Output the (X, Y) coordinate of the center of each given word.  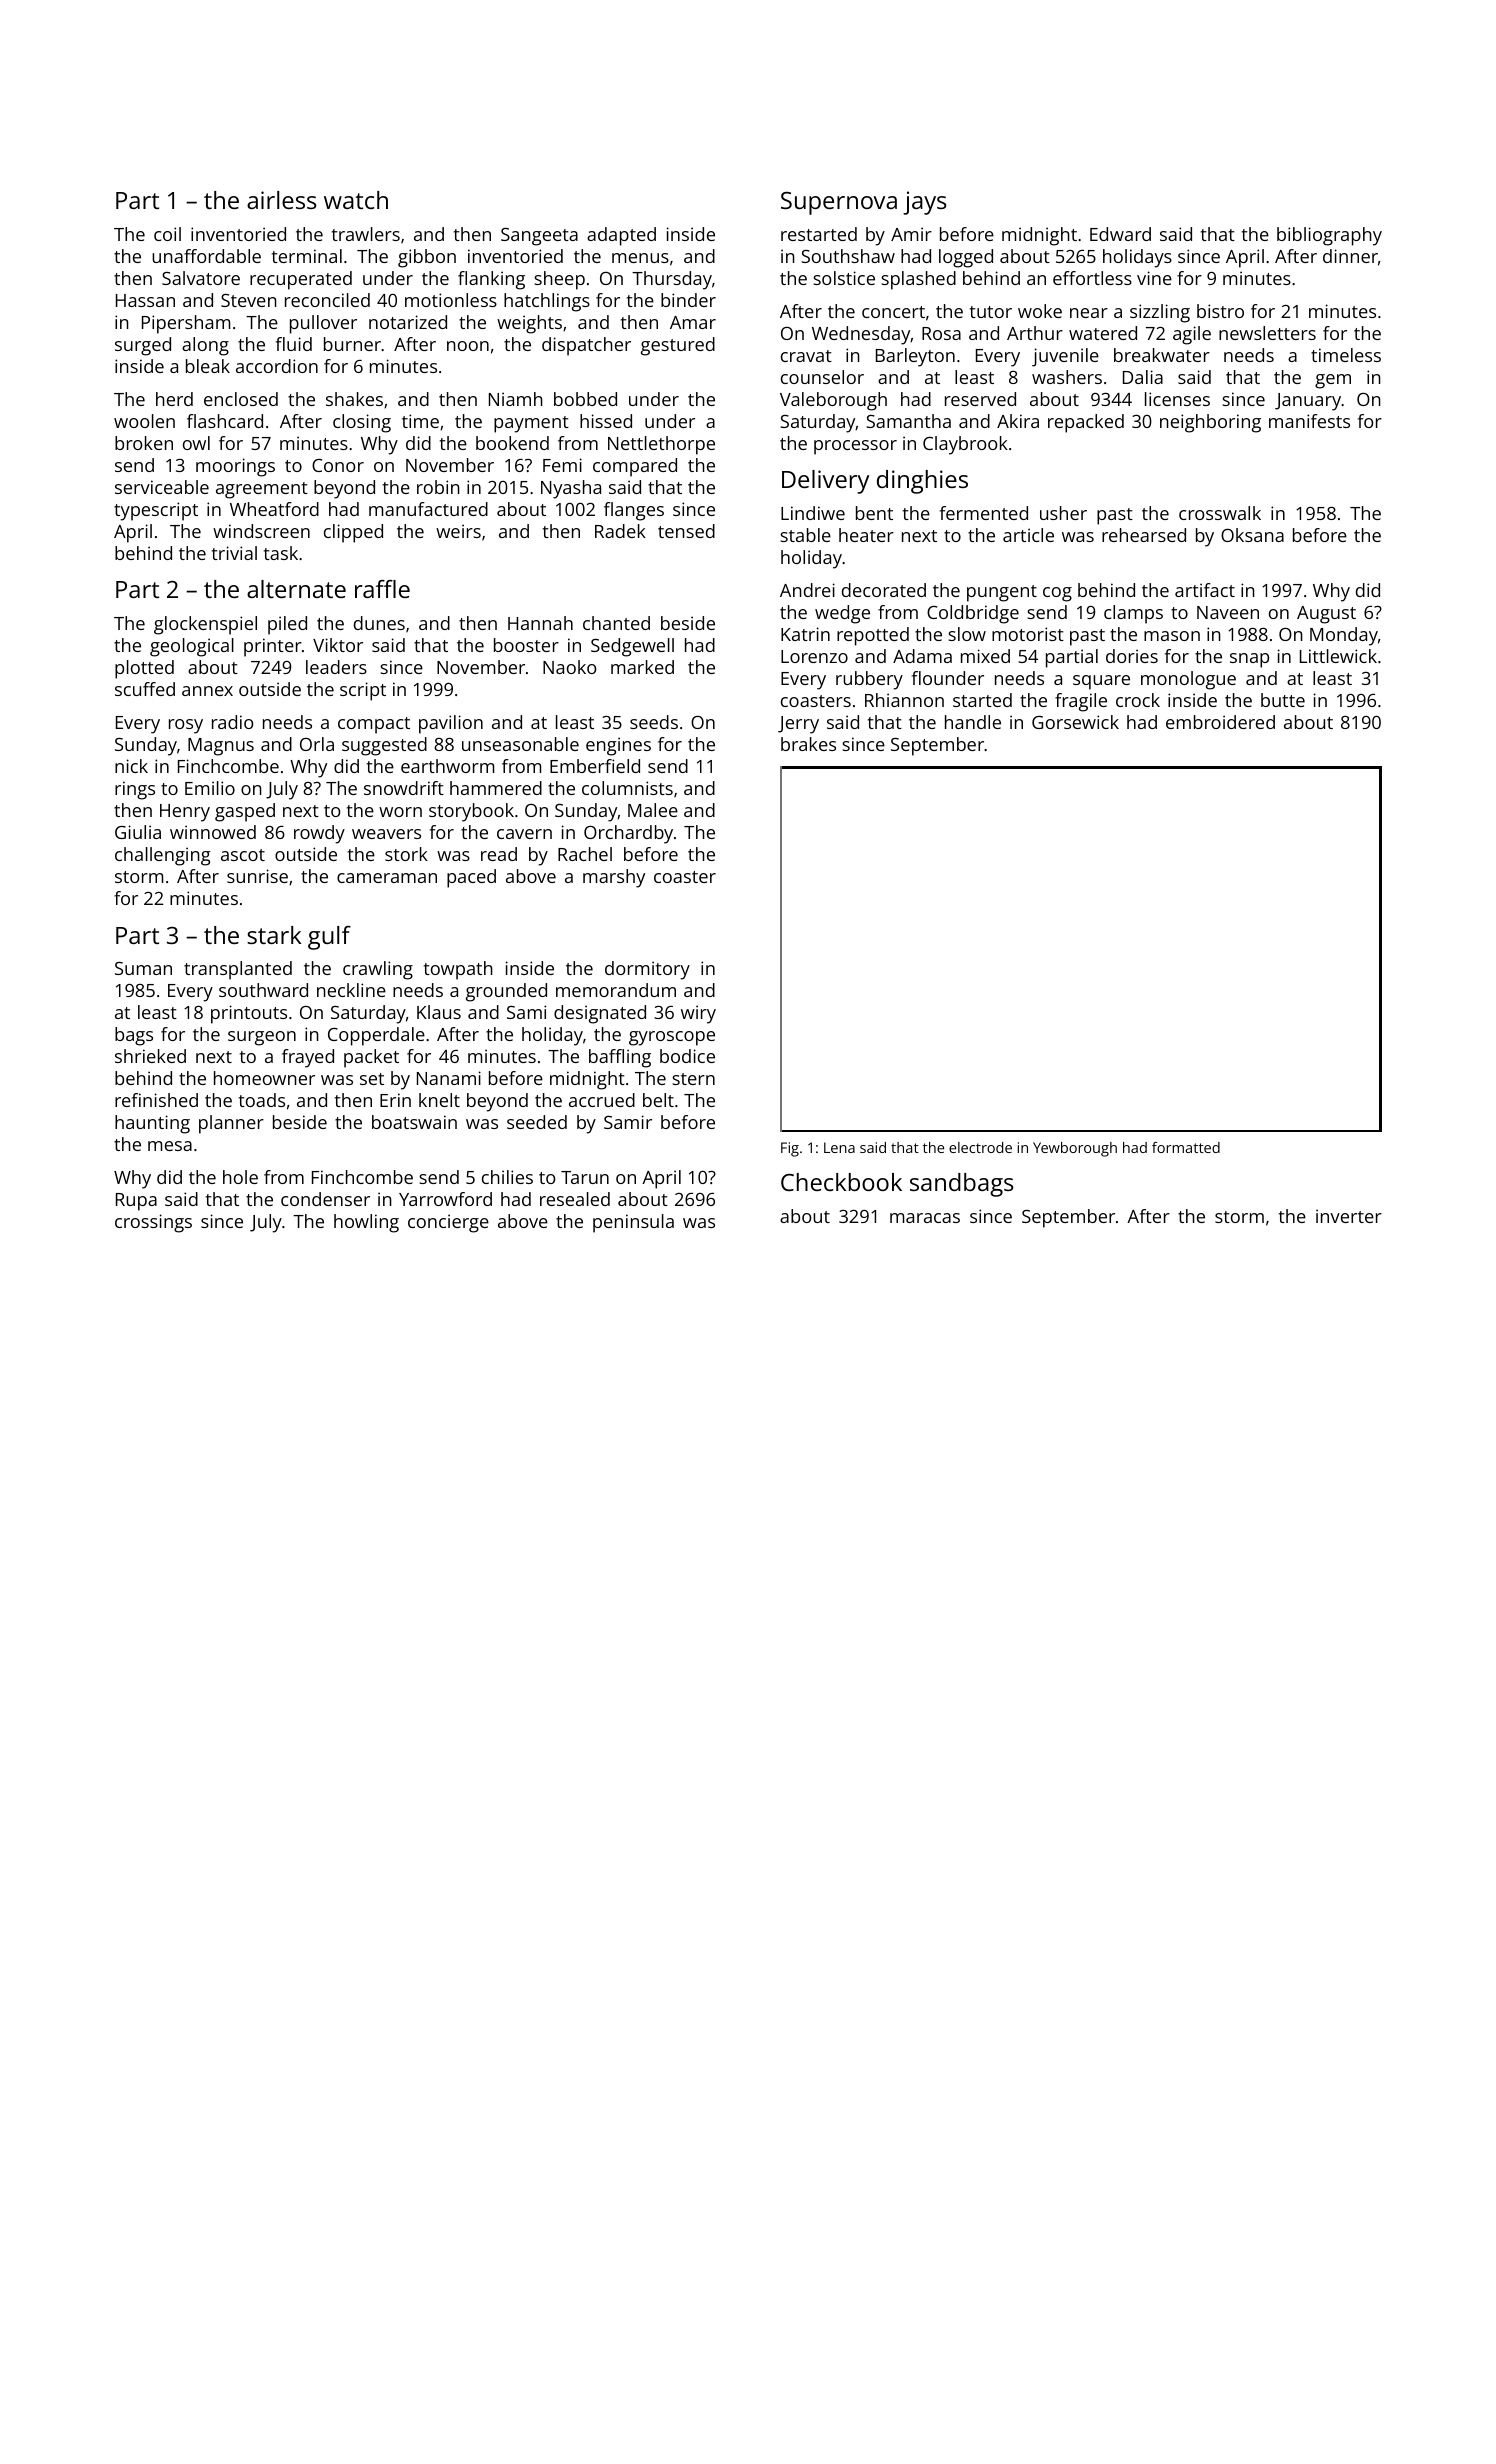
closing (362, 423)
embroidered (1220, 722)
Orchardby (628, 834)
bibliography (1329, 236)
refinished (156, 1100)
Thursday (672, 280)
